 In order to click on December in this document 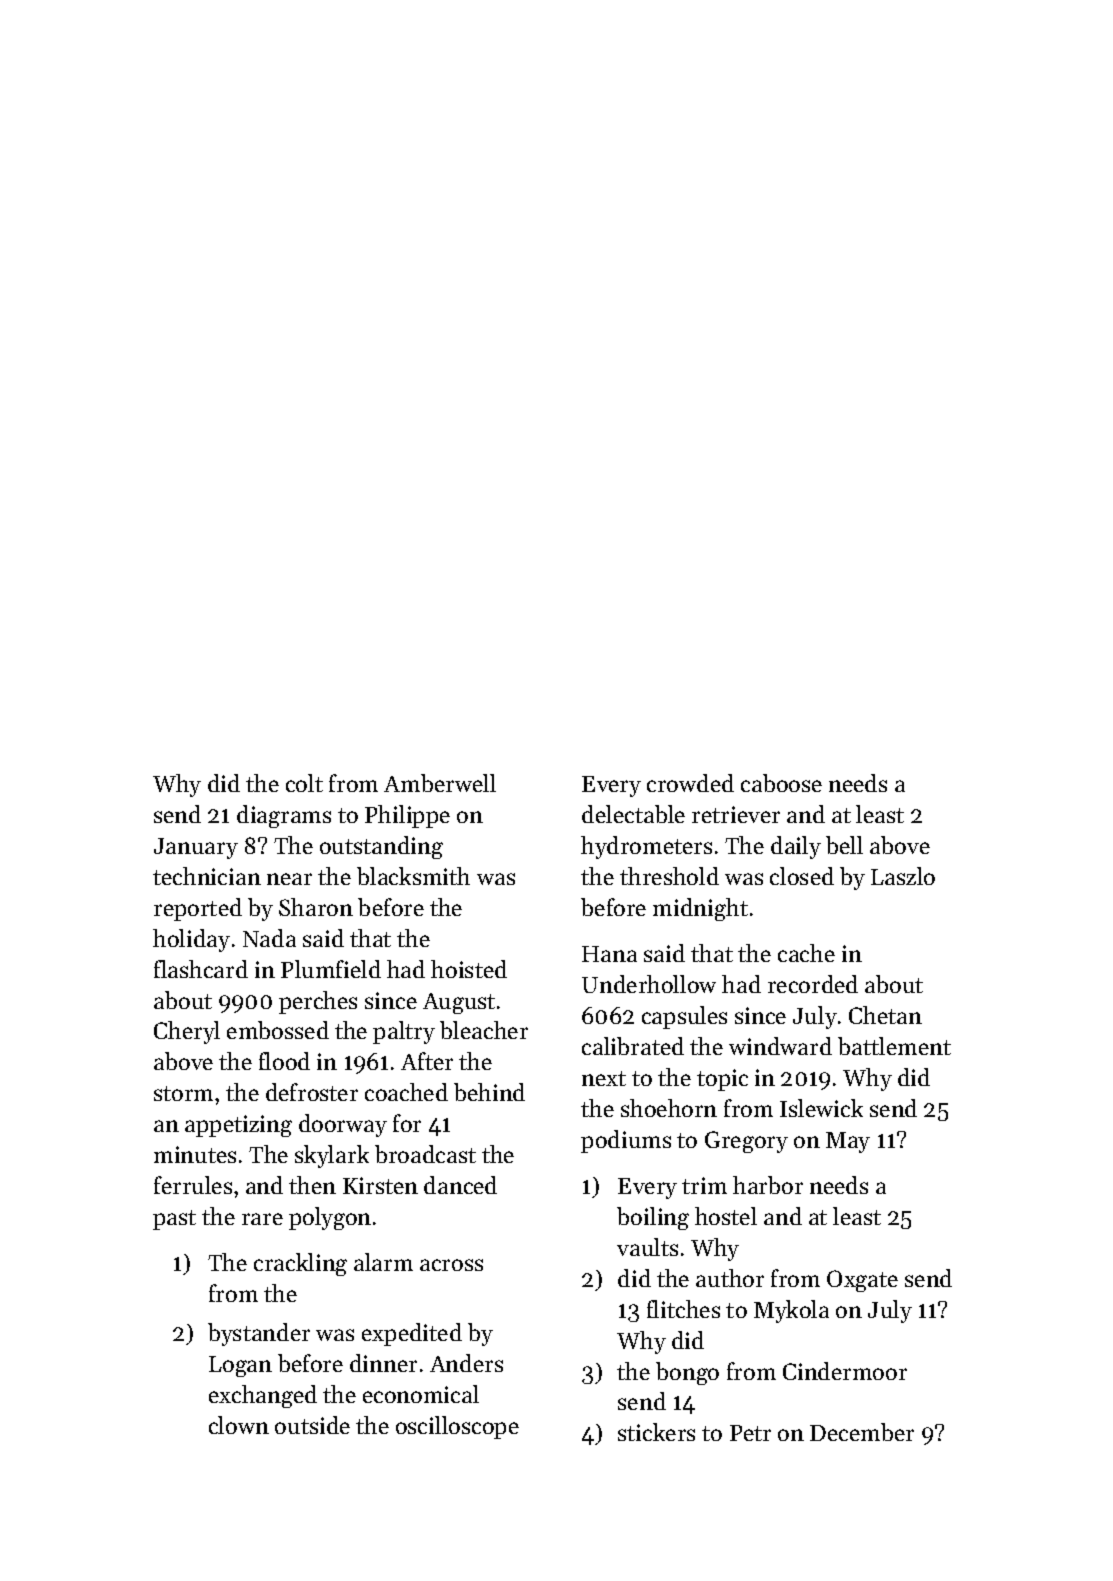, I will do `click(862, 1432)`.
